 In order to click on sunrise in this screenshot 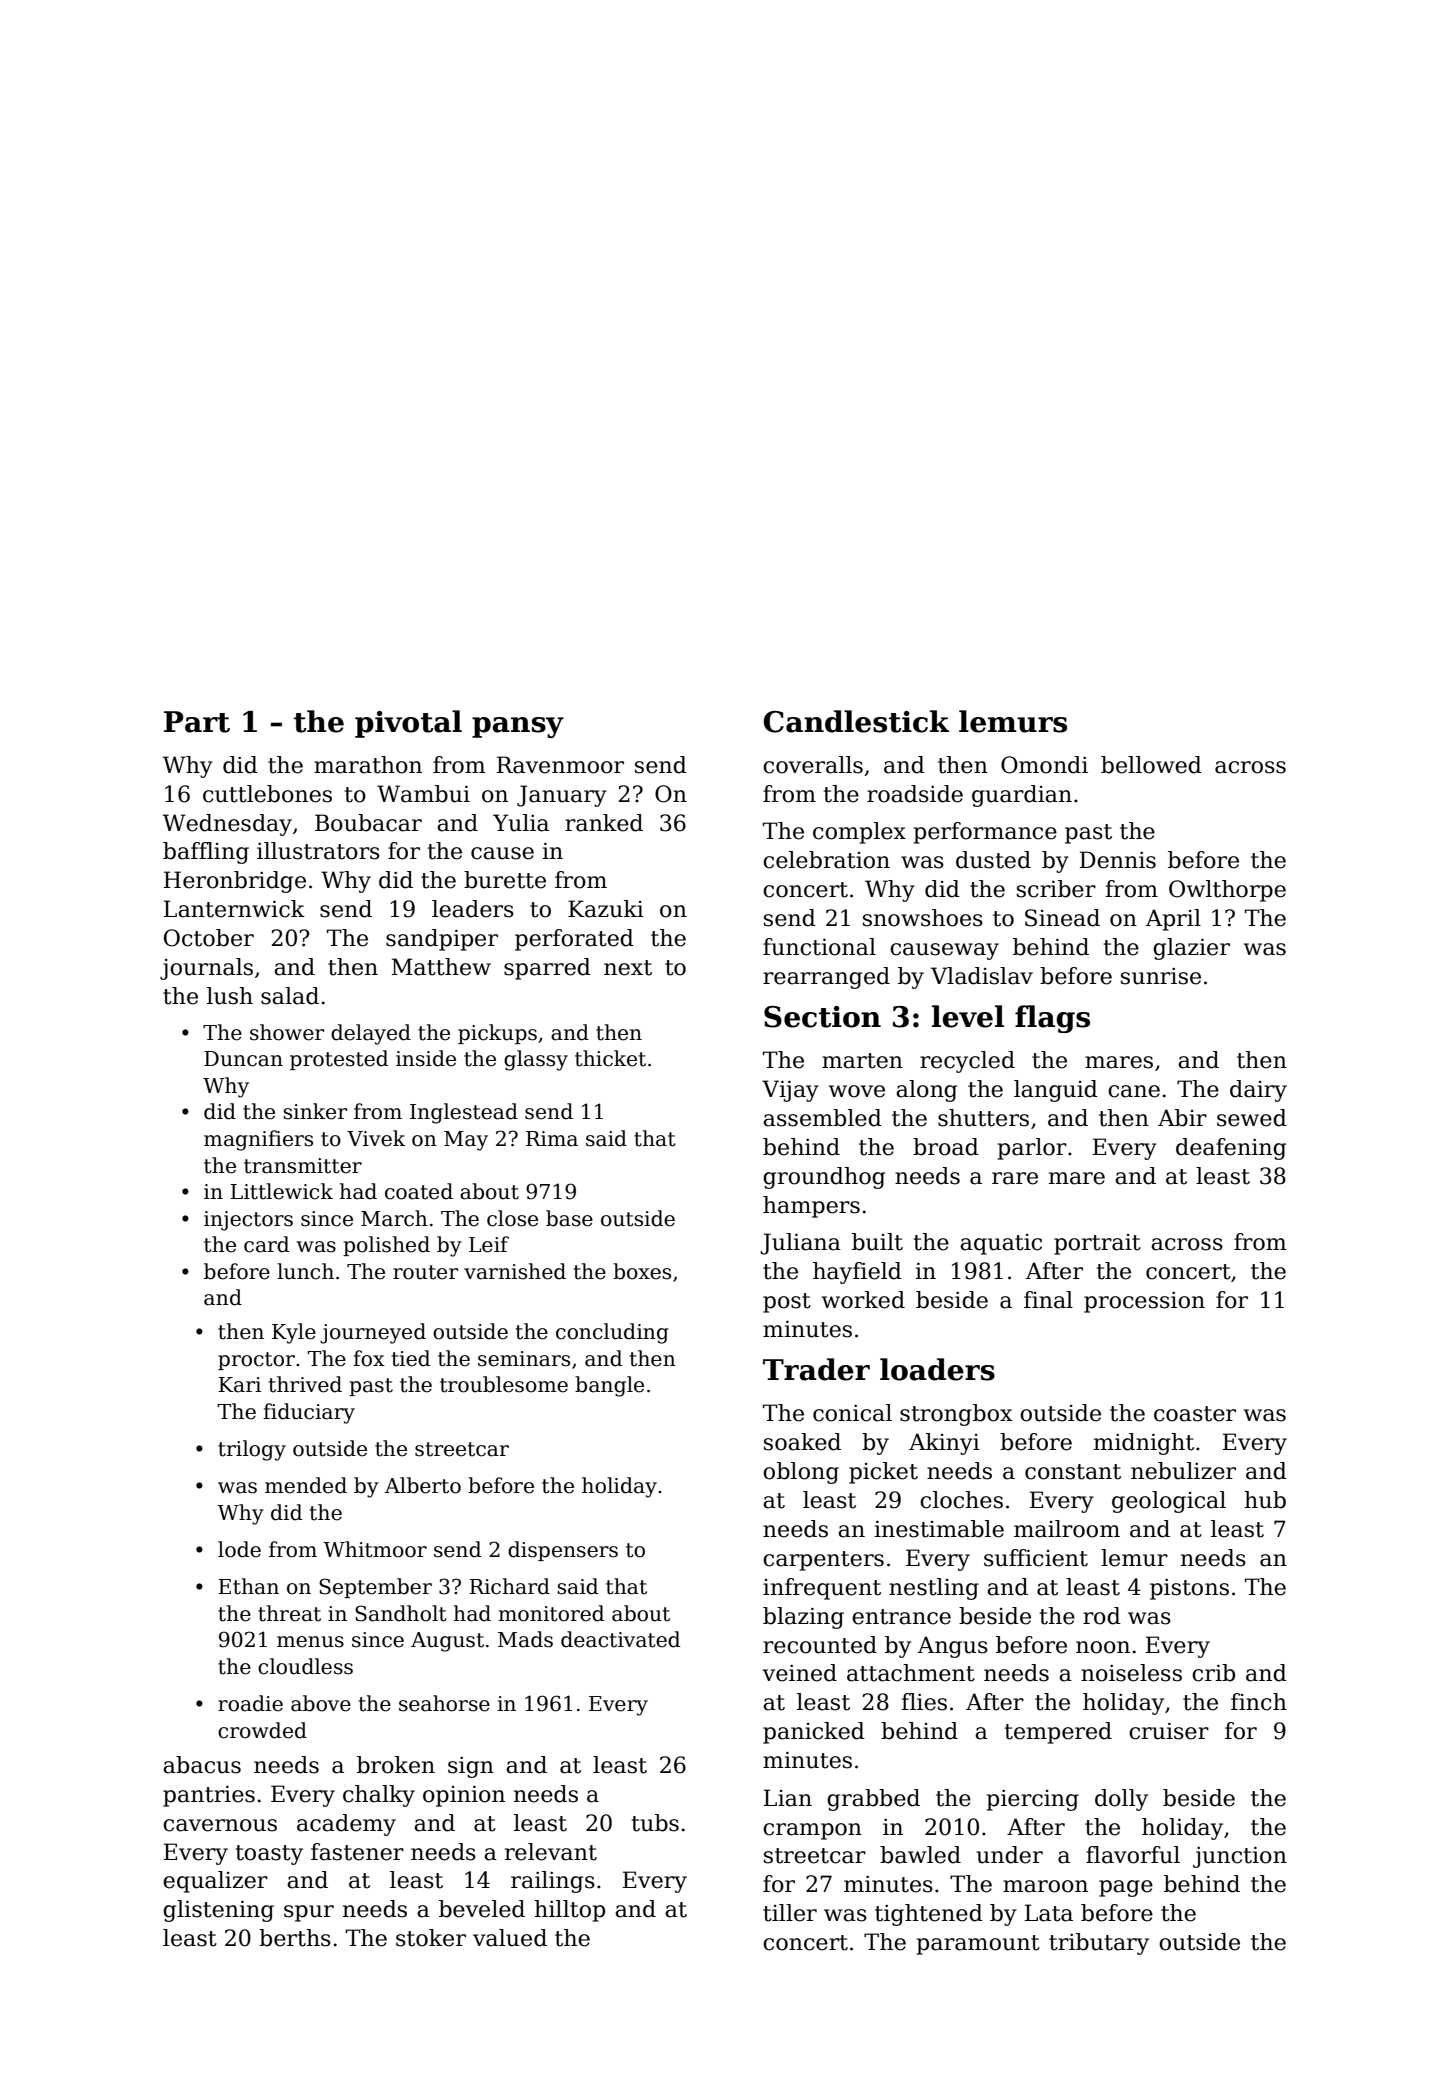, I will do `click(1161, 976)`.
